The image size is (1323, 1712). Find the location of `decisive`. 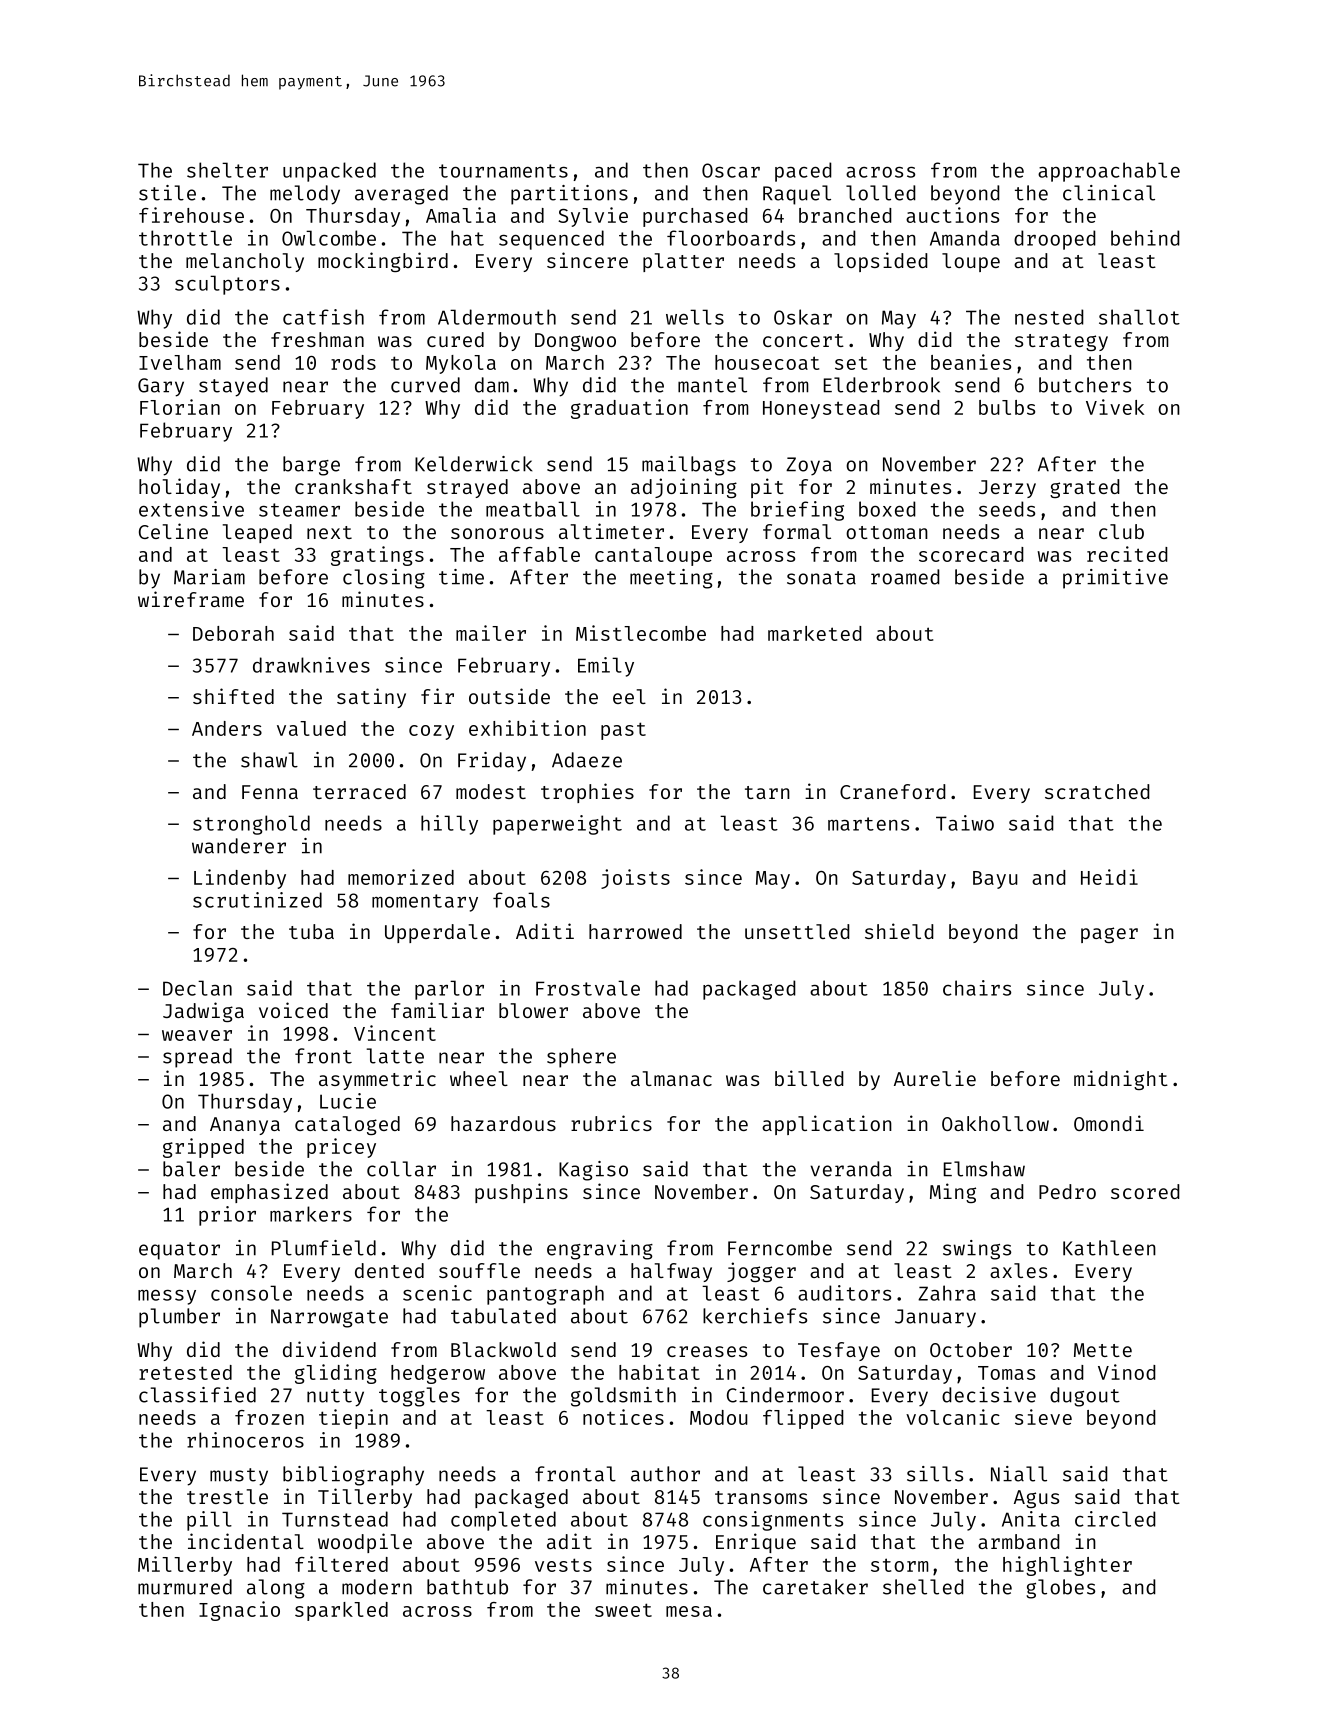

decisive is located at coordinates (989, 1395).
